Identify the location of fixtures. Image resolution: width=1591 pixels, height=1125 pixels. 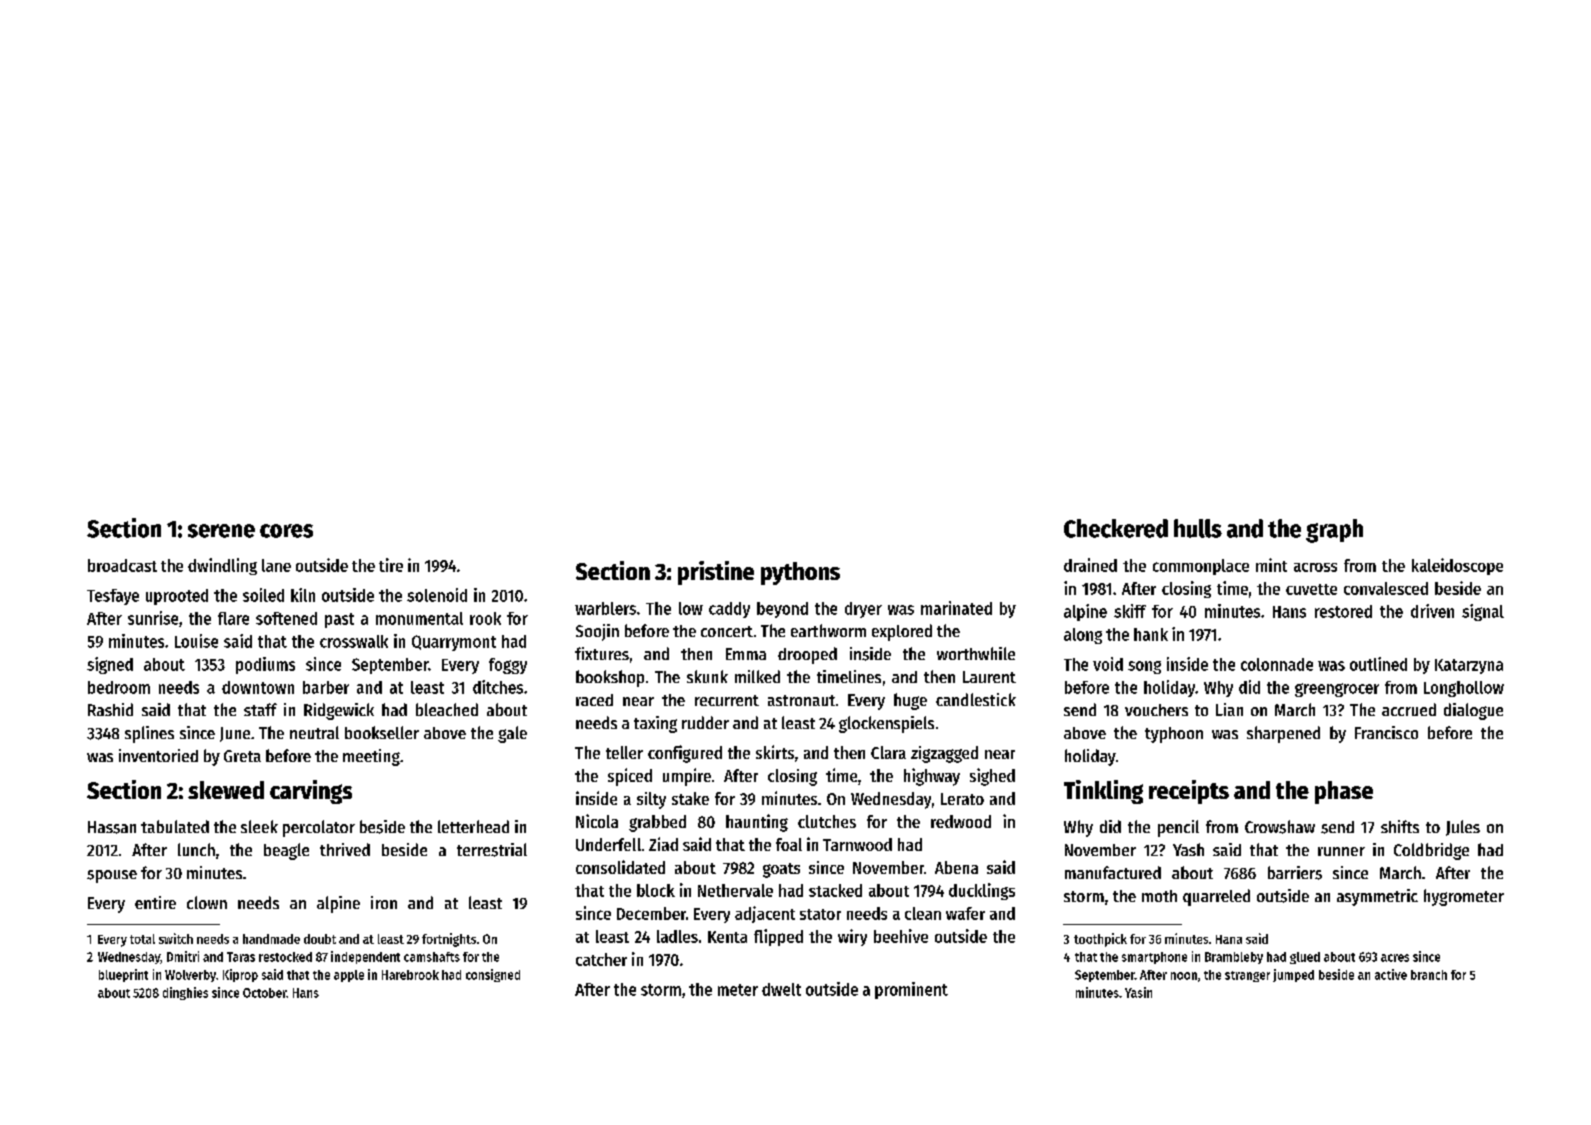
(602, 653).
